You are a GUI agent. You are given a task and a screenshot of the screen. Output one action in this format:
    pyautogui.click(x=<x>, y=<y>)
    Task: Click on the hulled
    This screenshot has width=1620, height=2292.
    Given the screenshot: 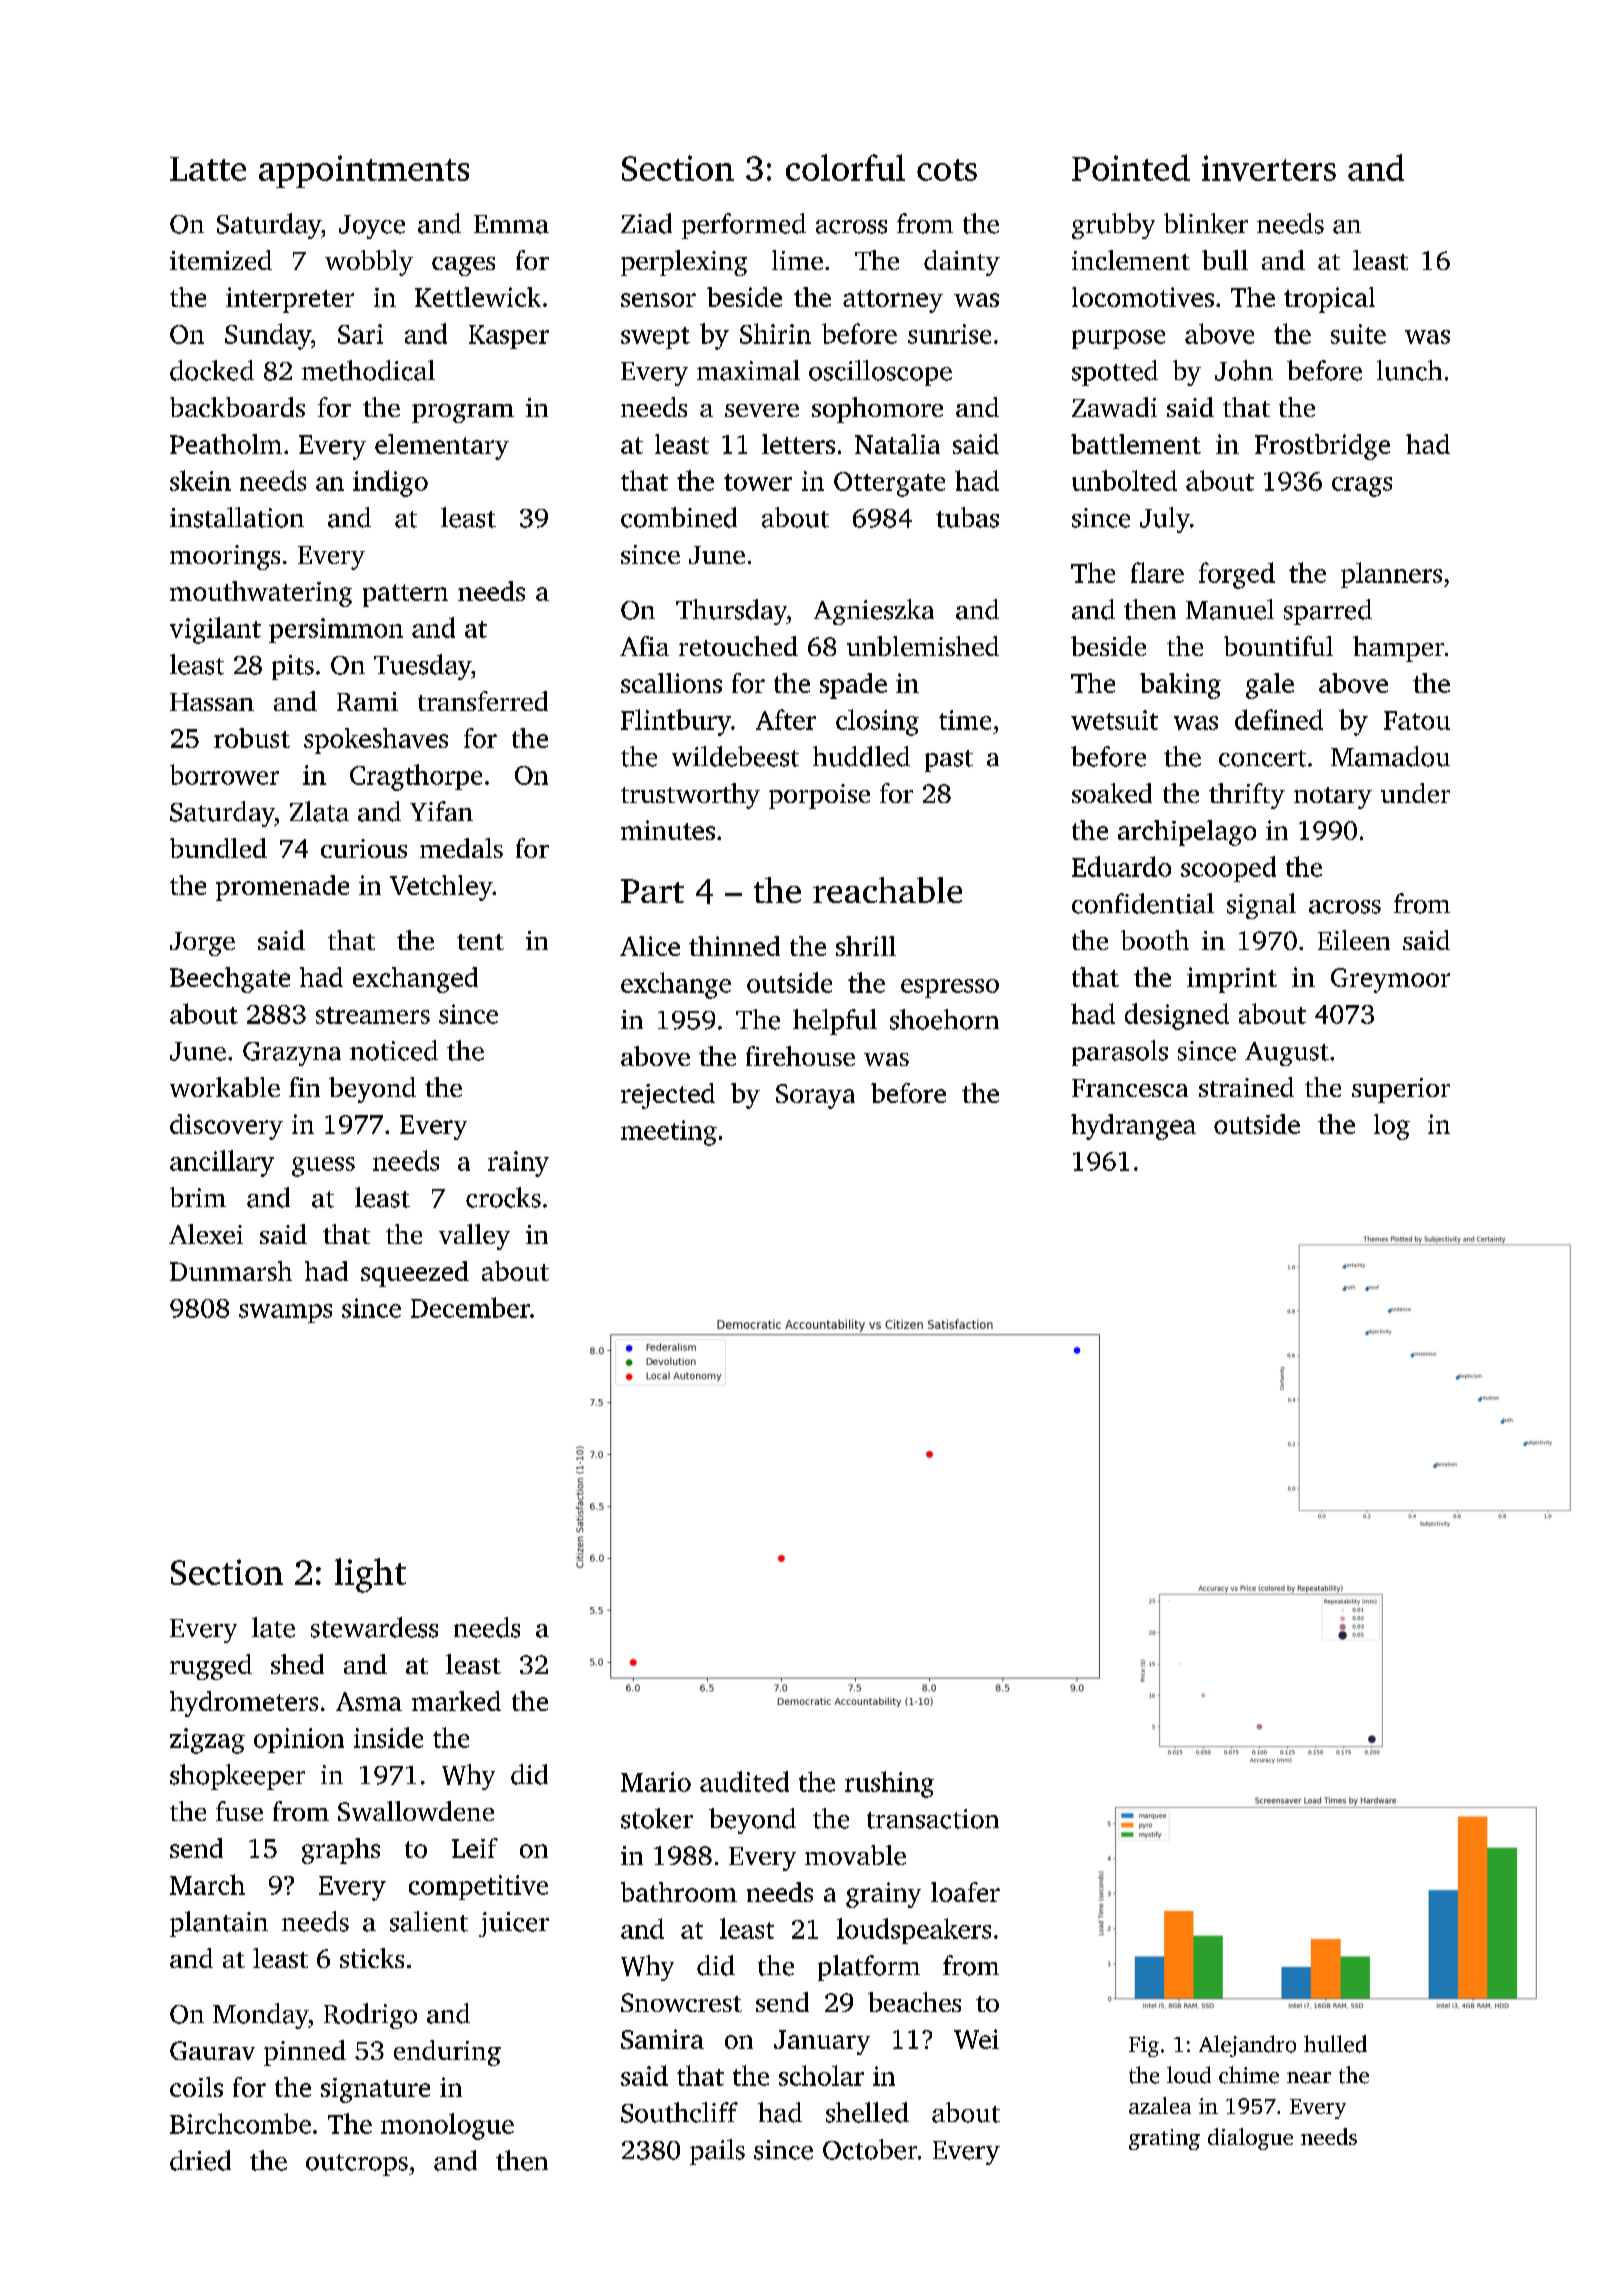 What is the action you would take?
    pyautogui.click(x=1335, y=2044)
